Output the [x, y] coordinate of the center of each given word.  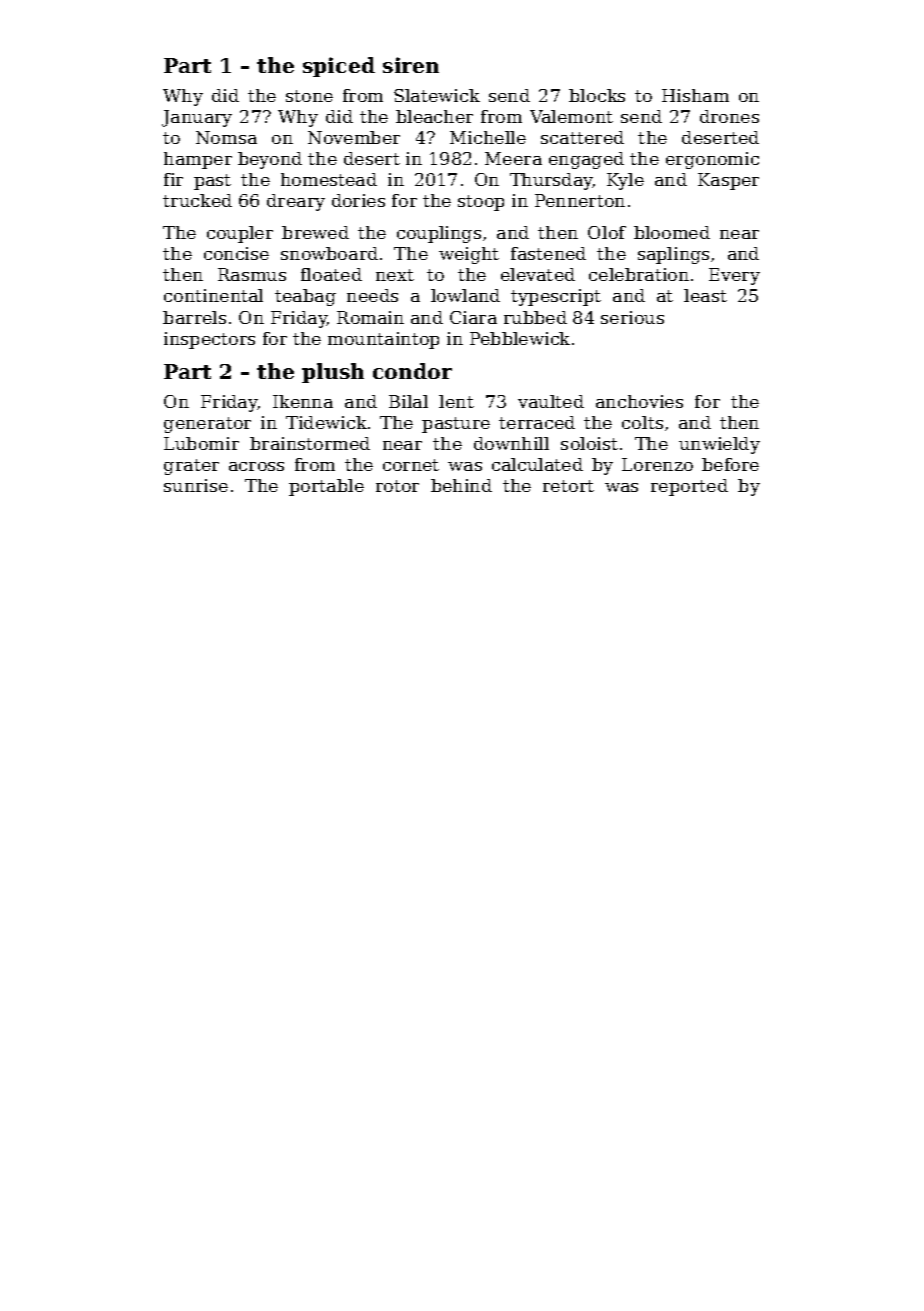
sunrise [196, 485]
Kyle [625, 181]
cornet [411, 465]
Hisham [695, 95]
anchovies [639, 401]
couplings [439, 234]
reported [689, 487]
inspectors [209, 340]
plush [333, 373]
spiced [339, 67]
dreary [296, 202]
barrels [194, 317]
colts [642, 422]
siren [411, 65]
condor [412, 371]
